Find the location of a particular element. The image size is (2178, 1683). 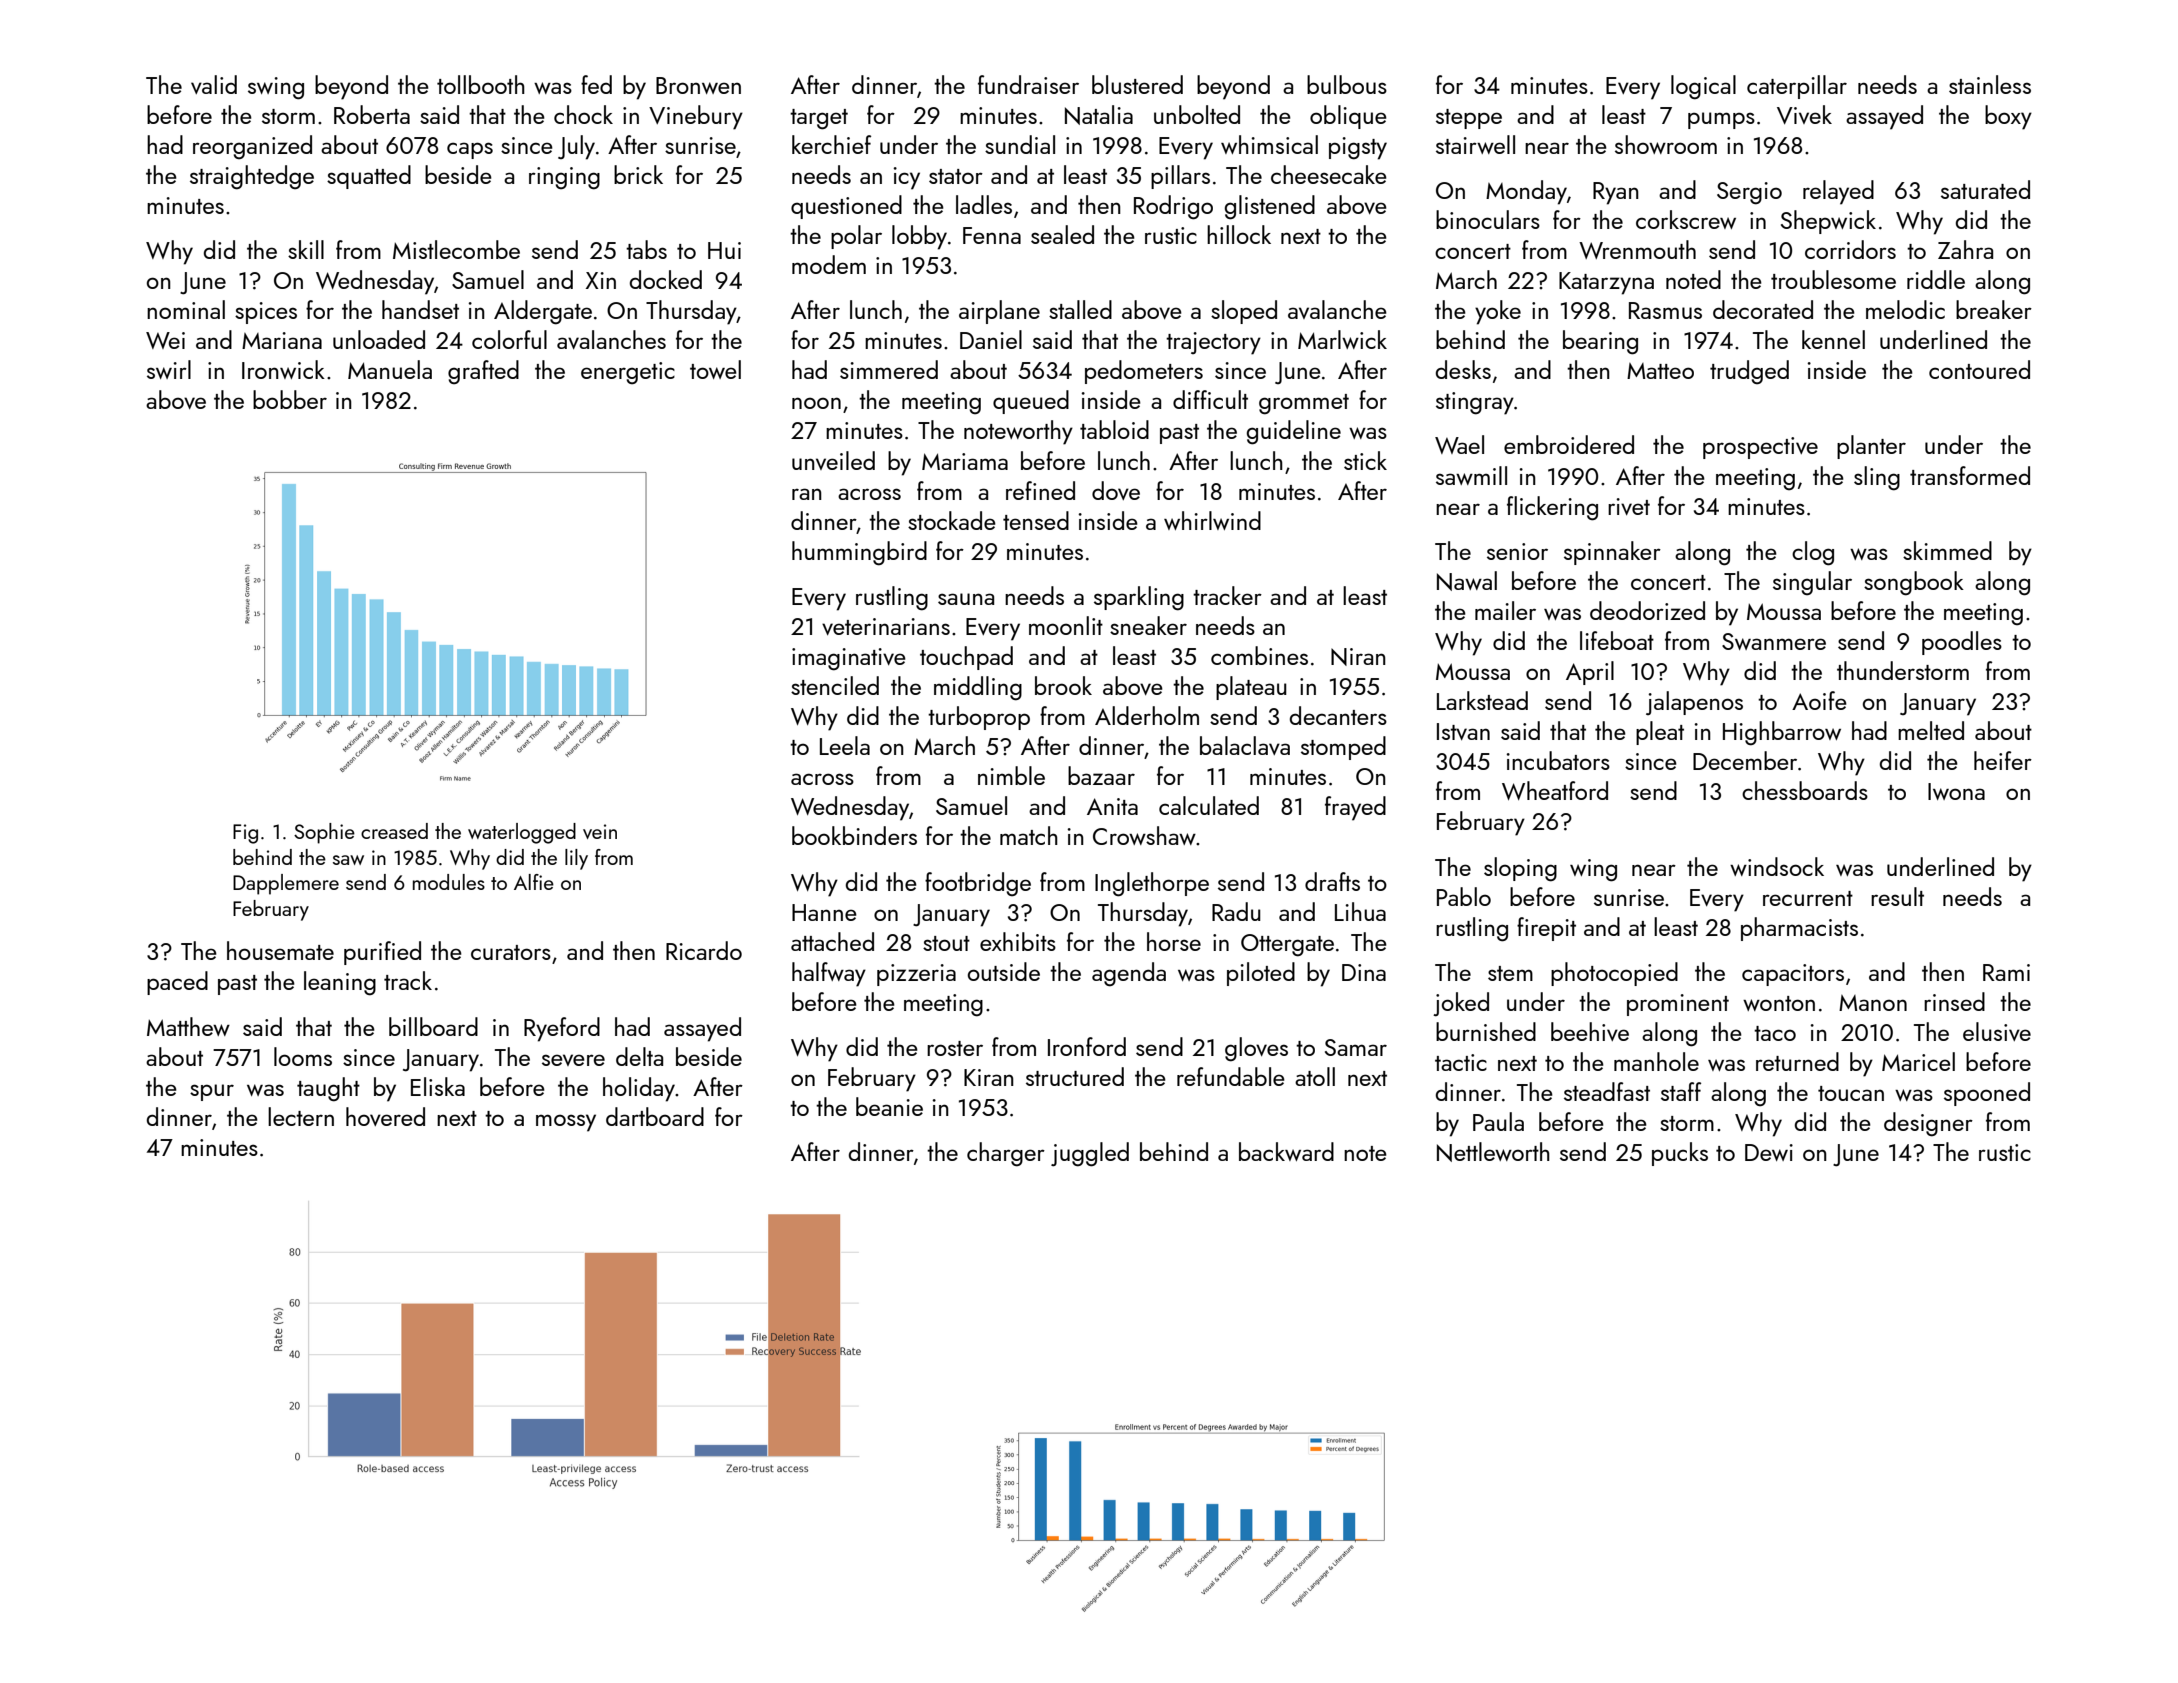

Vinebury is located at coordinates (696, 117).
